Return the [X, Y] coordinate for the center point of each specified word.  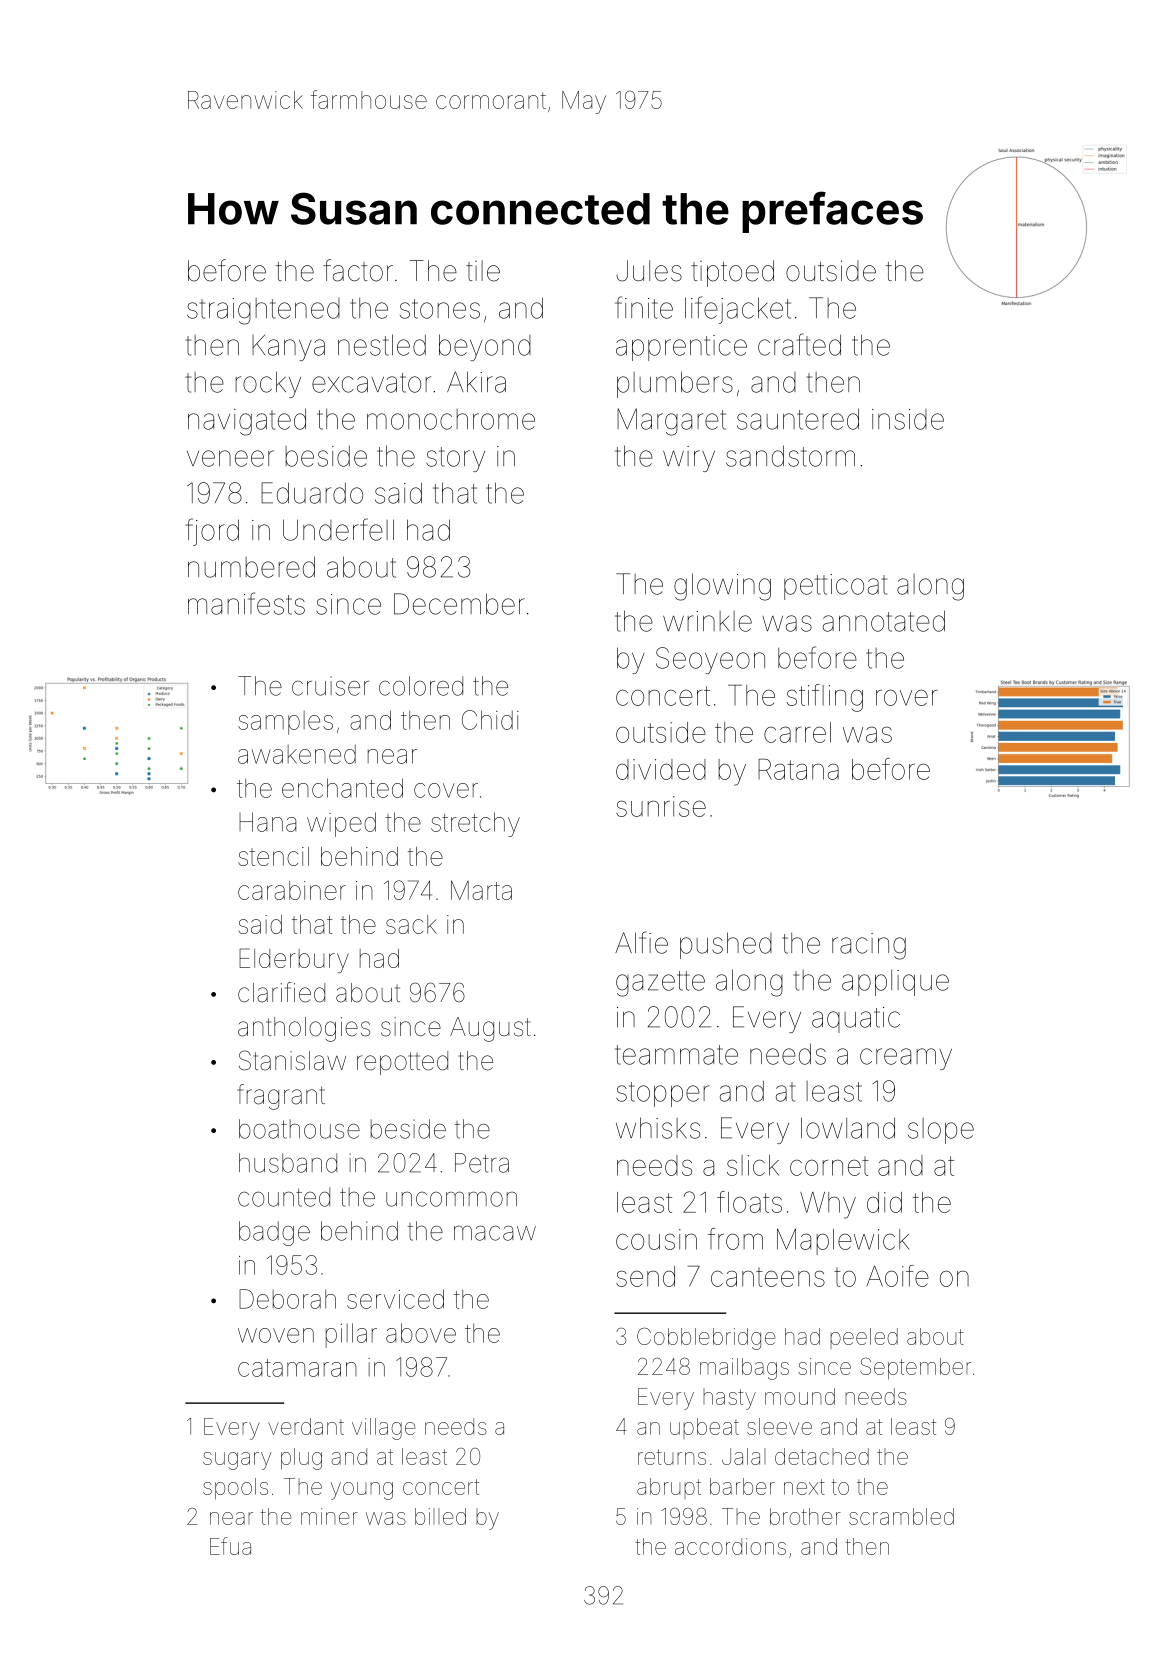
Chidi [490, 720]
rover [907, 697]
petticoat [835, 587]
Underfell [338, 529]
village [384, 1429]
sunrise [661, 806]
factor [358, 270]
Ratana [798, 769]
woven [276, 1335]
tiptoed [732, 273]
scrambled [901, 1516]
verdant [306, 1426]
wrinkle [707, 621]
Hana [267, 822]
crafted [799, 344]
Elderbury [294, 960]
